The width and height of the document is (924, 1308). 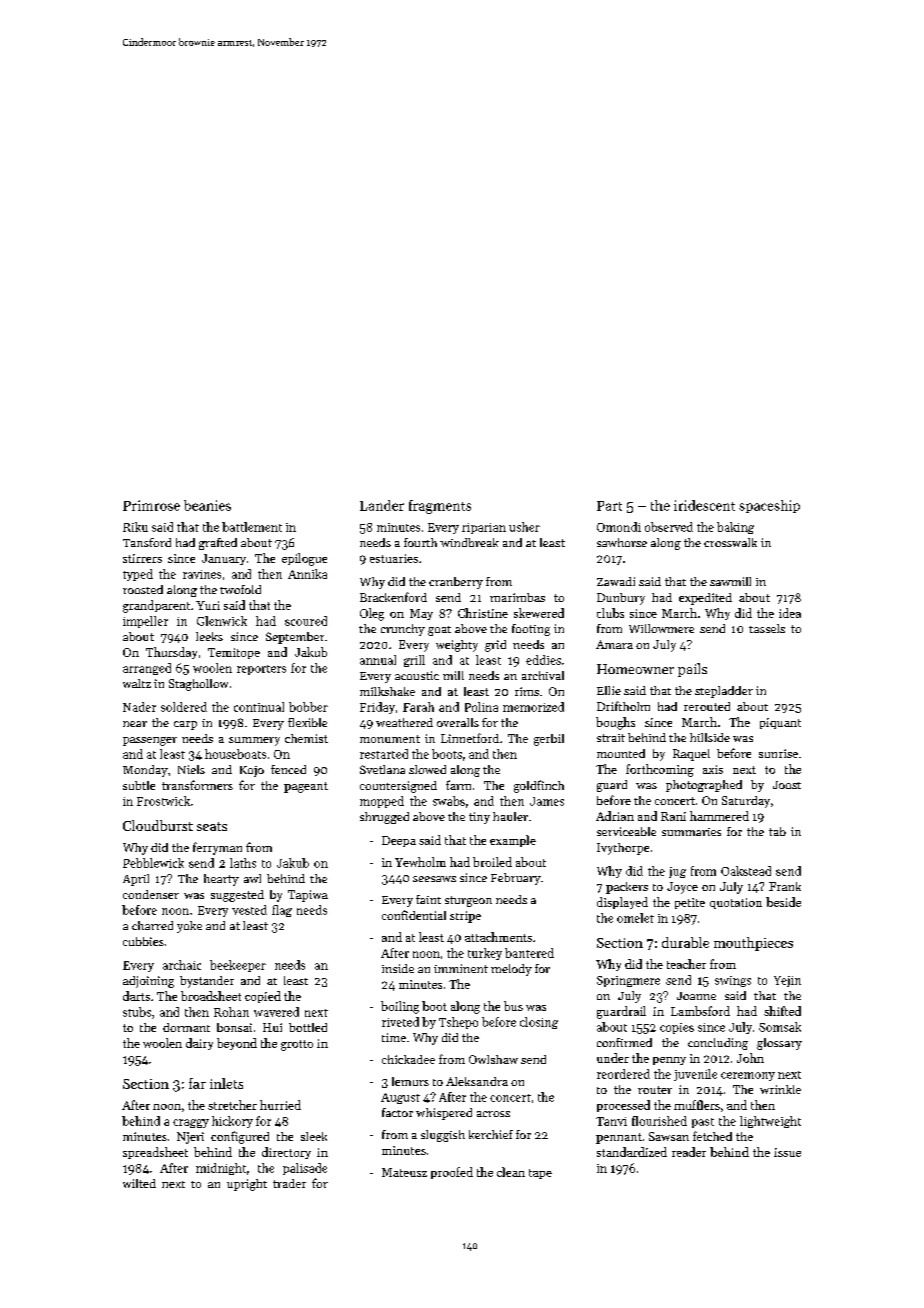 What do you see at coordinates (420, 862) in the document?
I see `Yewholm` at bounding box center [420, 862].
